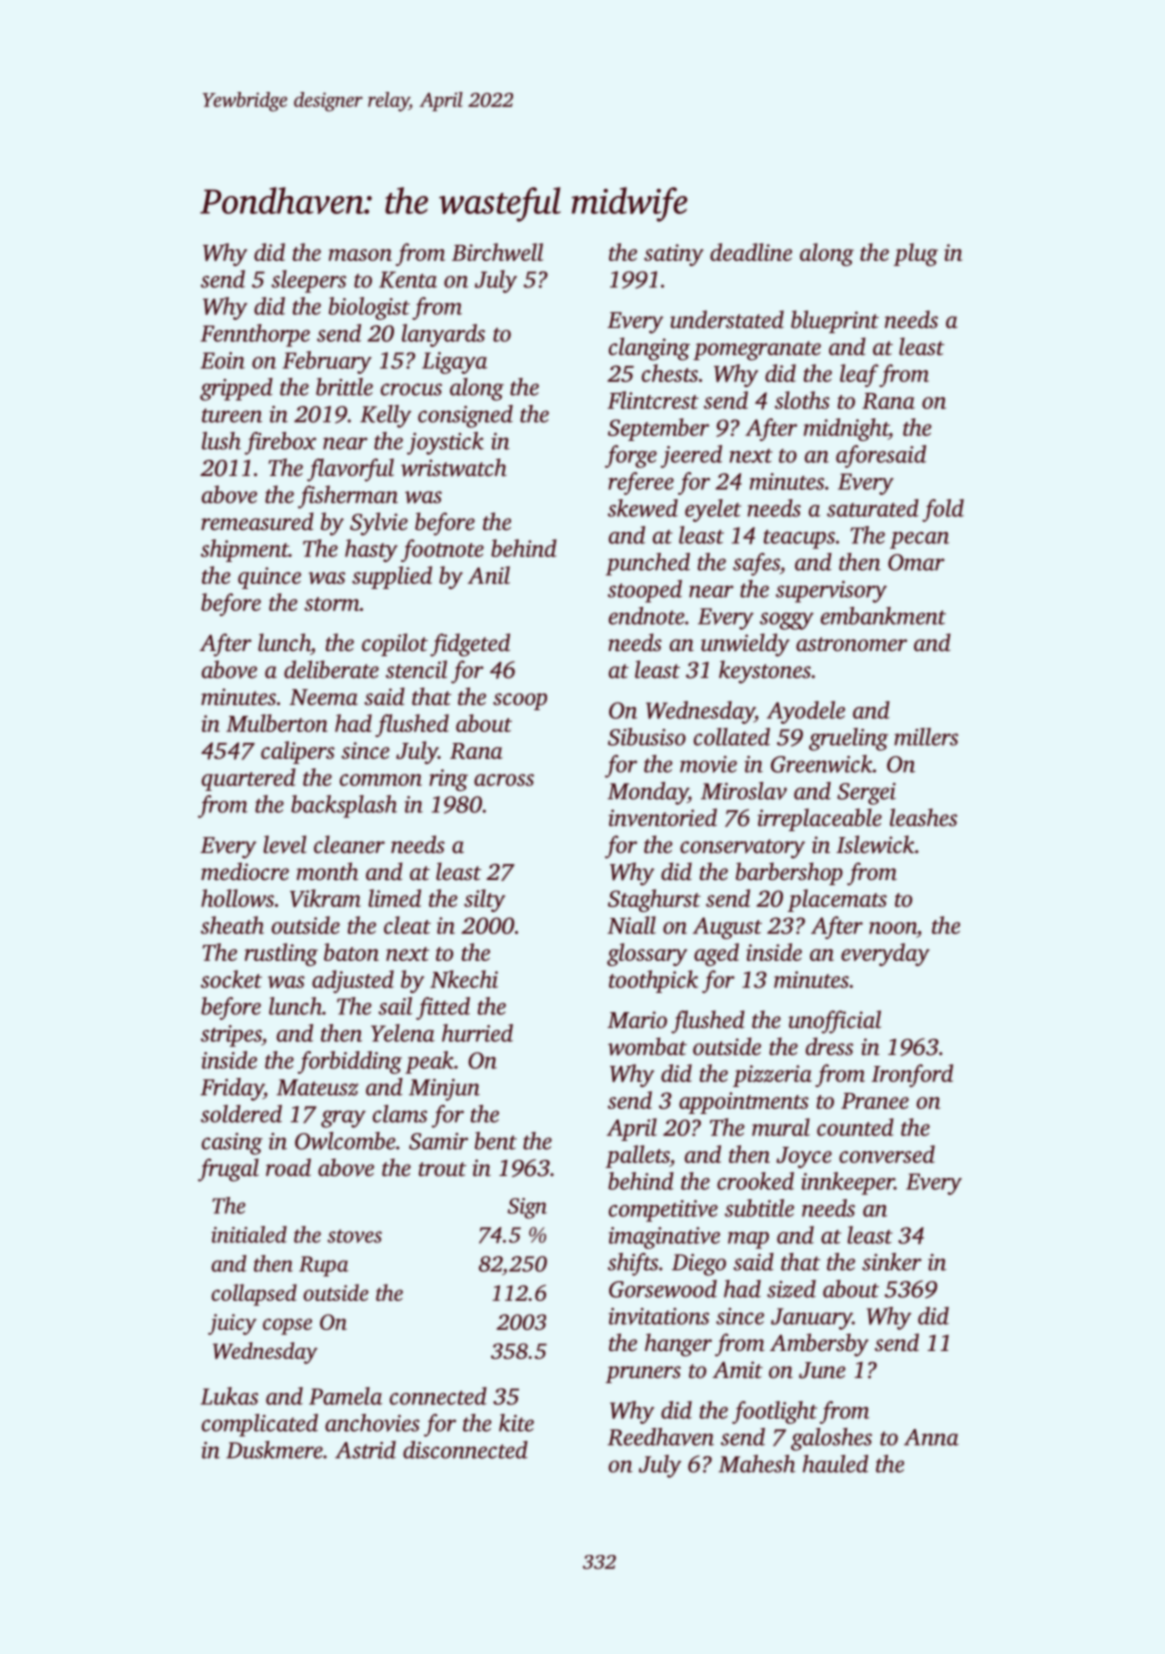  I want to click on baton, so click(351, 952).
